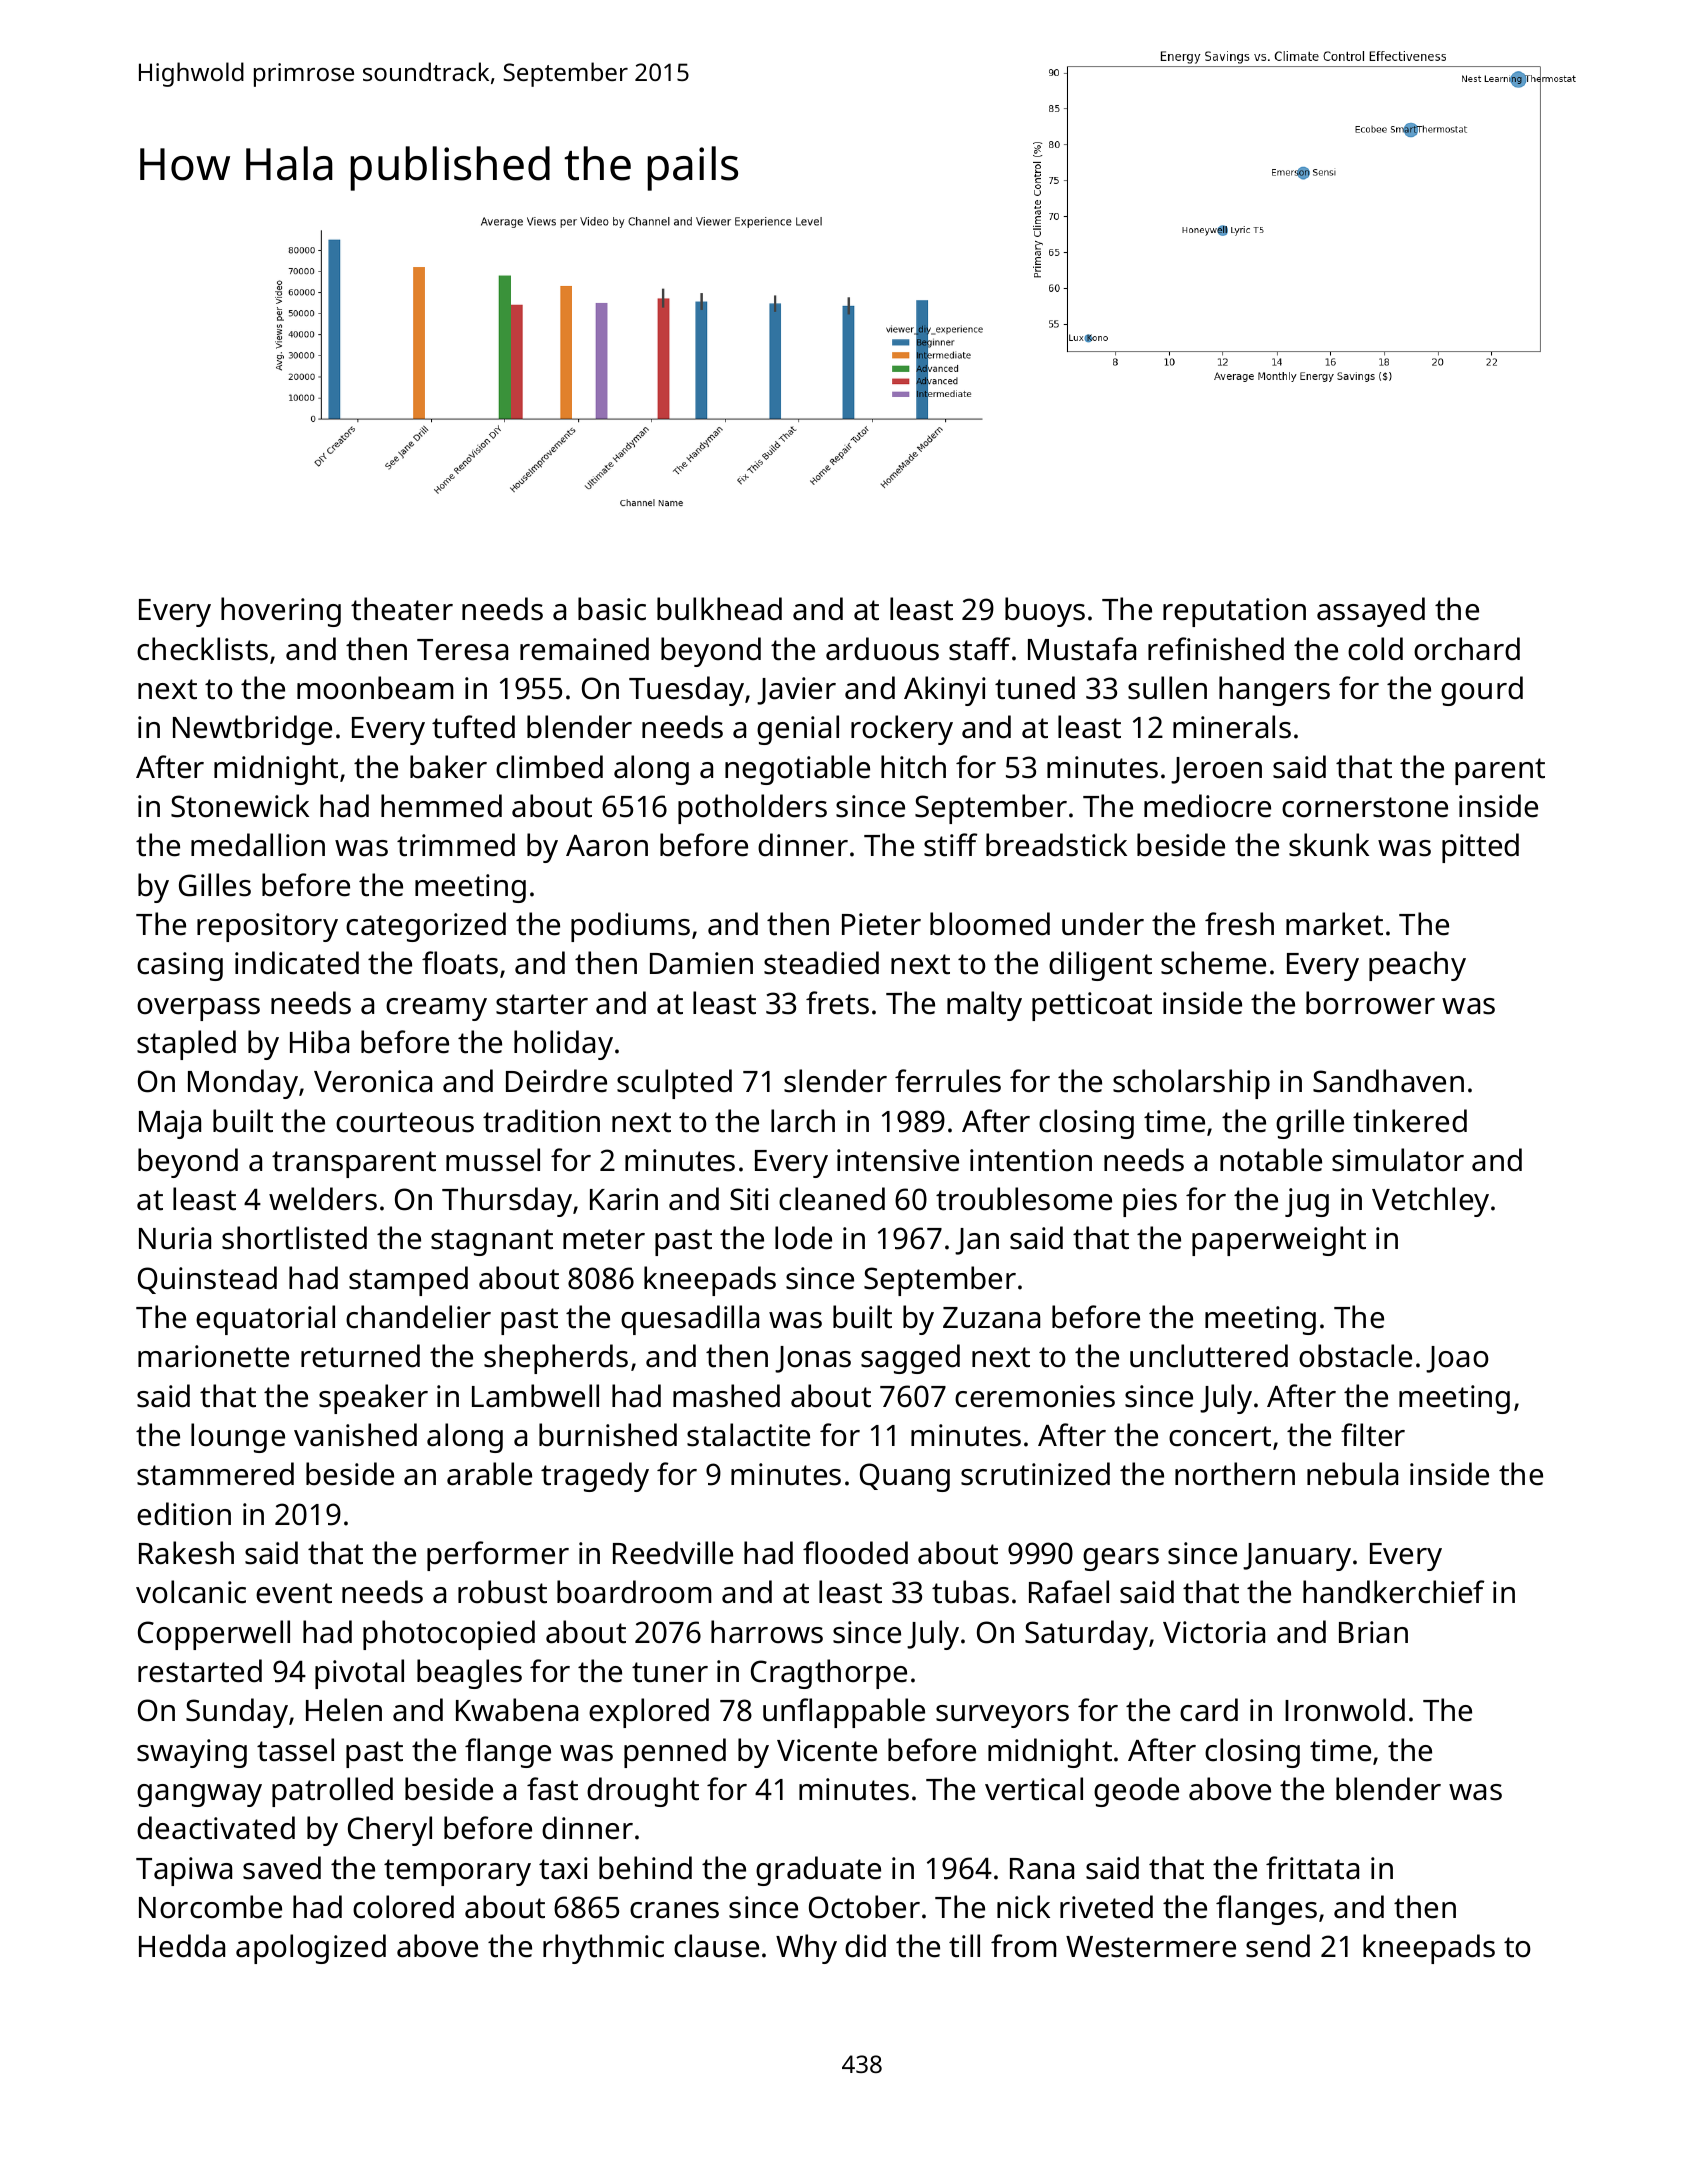  What do you see at coordinates (311, 1949) in the screenshot?
I see `apologized` at bounding box center [311, 1949].
